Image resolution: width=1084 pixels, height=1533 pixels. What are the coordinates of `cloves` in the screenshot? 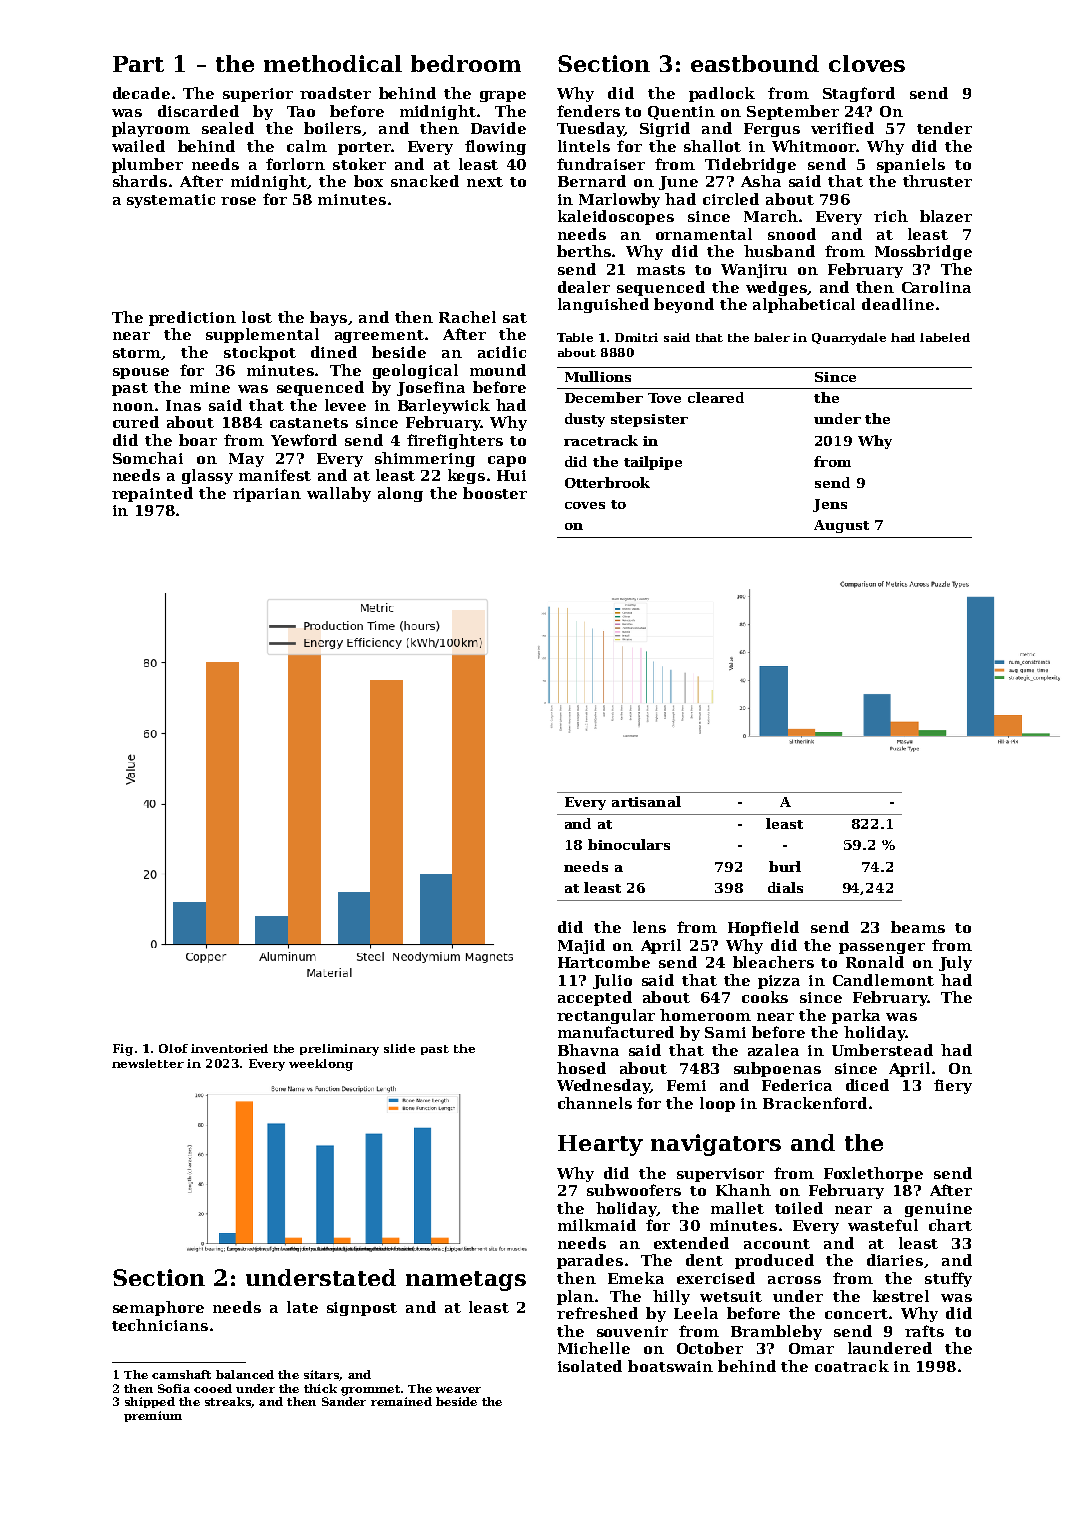 It's located at (867, 63).
